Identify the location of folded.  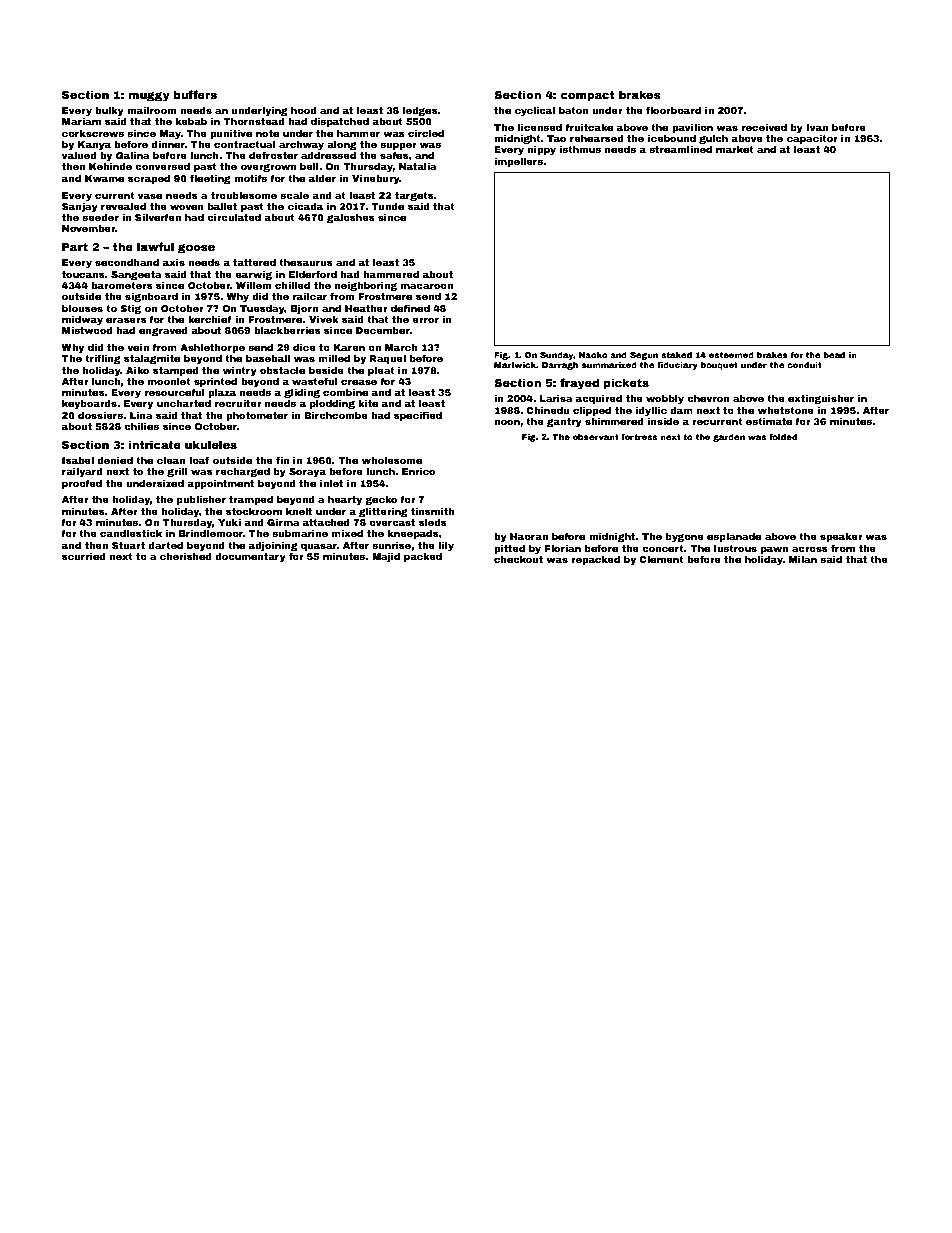
(783, 436).
